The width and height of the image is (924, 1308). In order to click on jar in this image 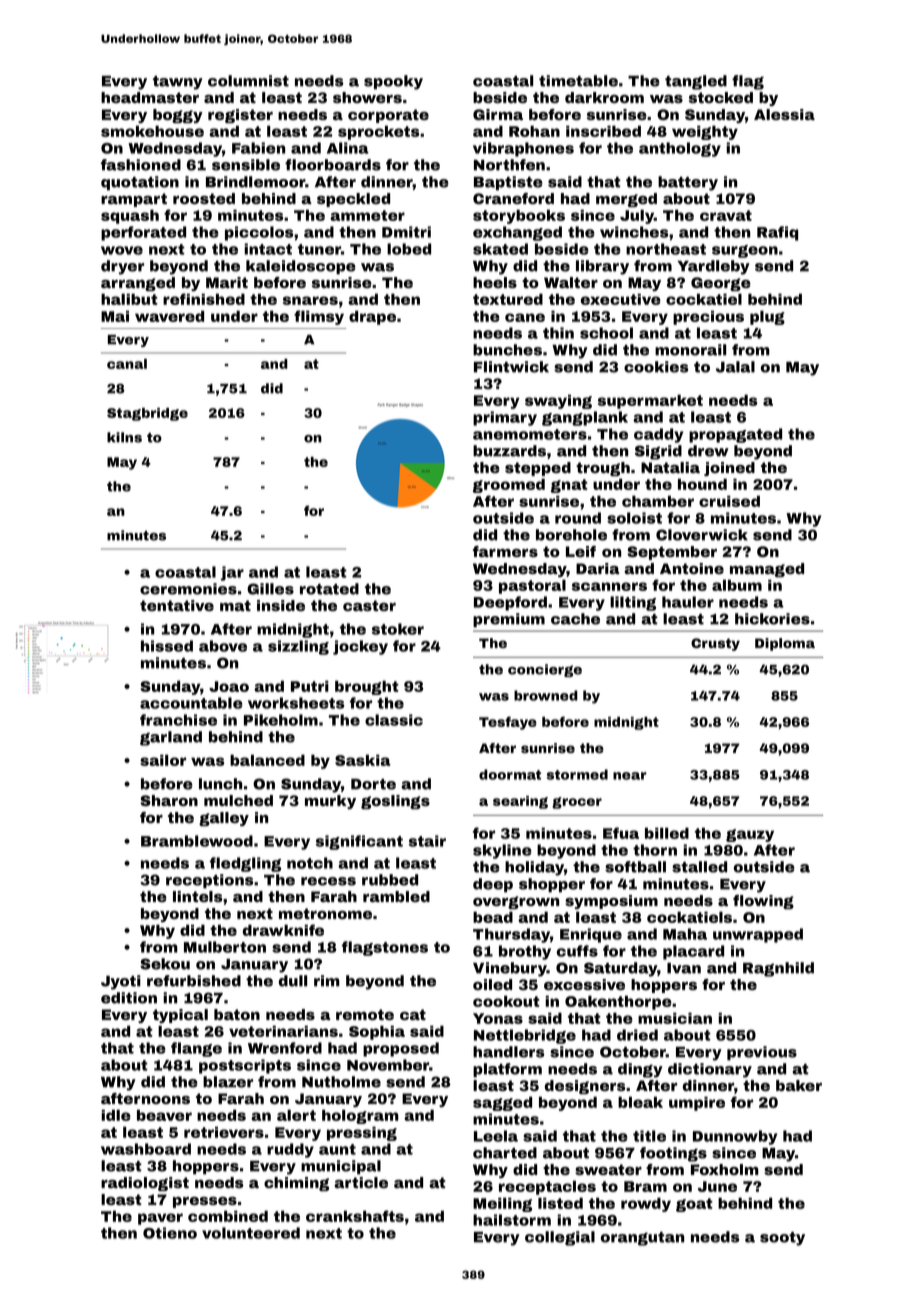, I will do `click(232, 573)`.
